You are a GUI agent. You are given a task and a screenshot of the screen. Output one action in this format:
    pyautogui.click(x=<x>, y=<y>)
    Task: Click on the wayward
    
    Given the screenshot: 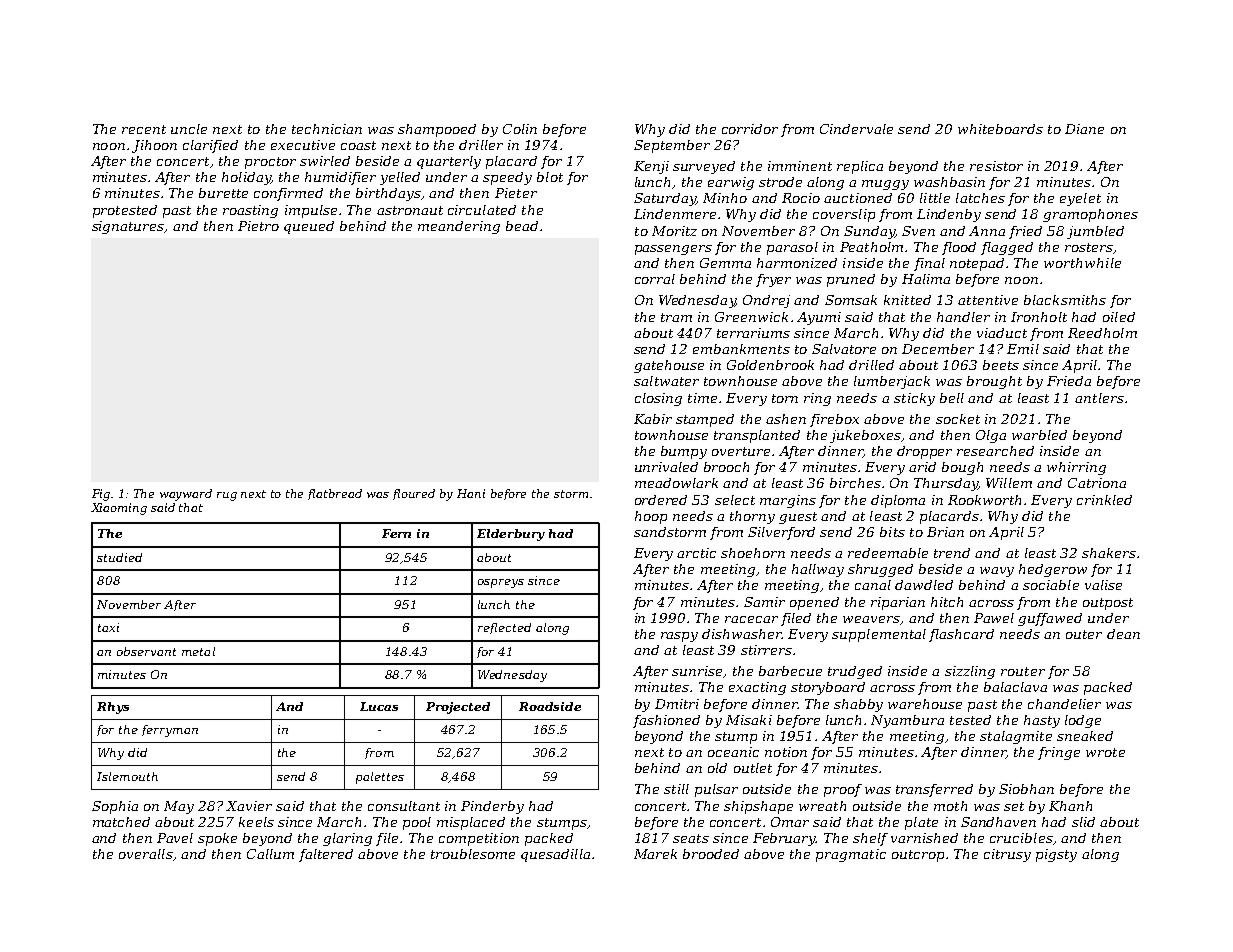 What is the action you would take?
    pyautogui.click(x=186, y=495)
